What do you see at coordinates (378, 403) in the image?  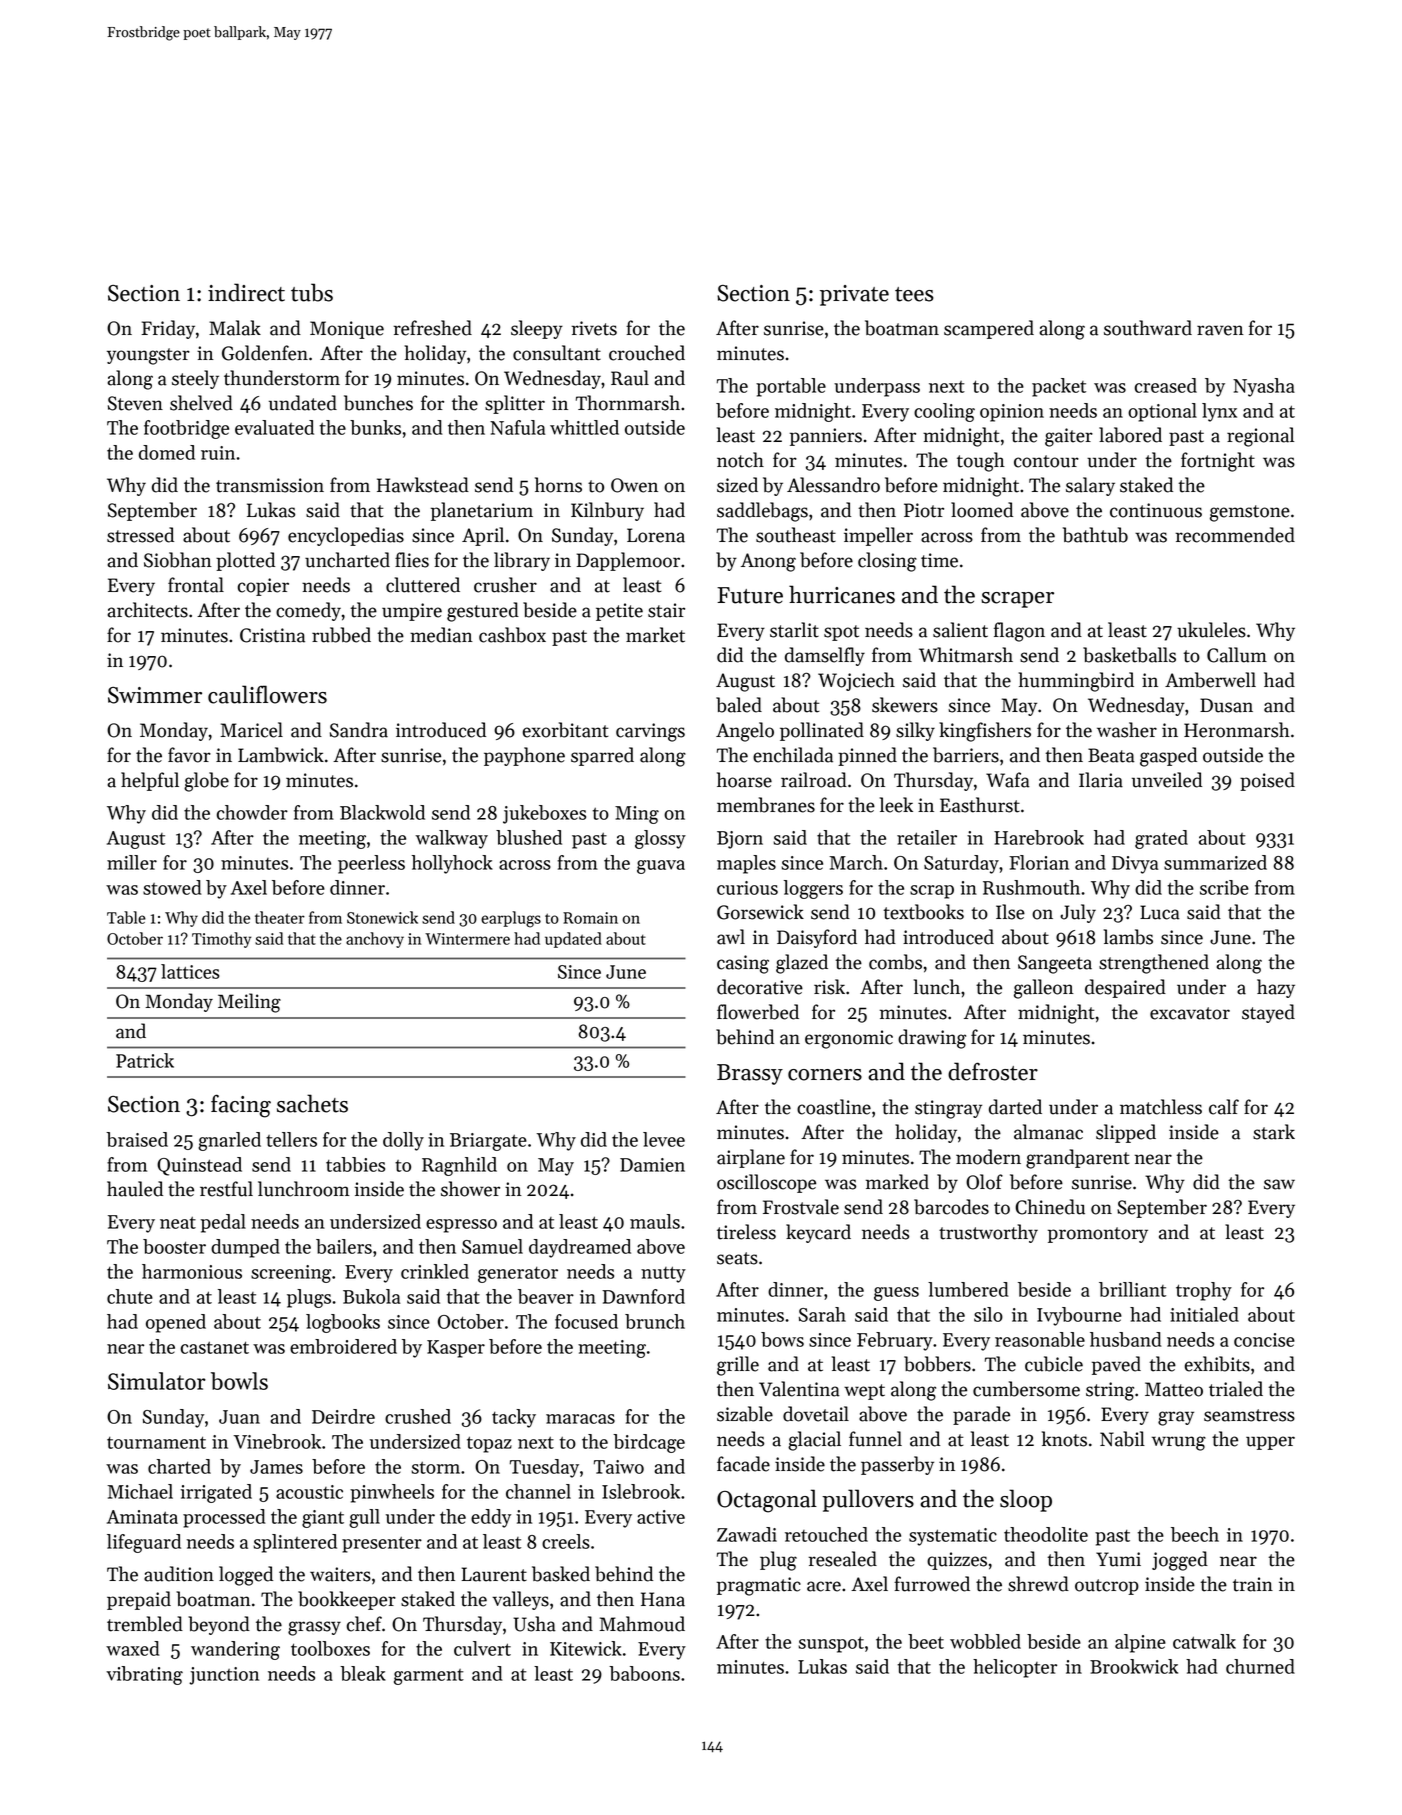 I see `bunches` at bounding box center [378, 403].
